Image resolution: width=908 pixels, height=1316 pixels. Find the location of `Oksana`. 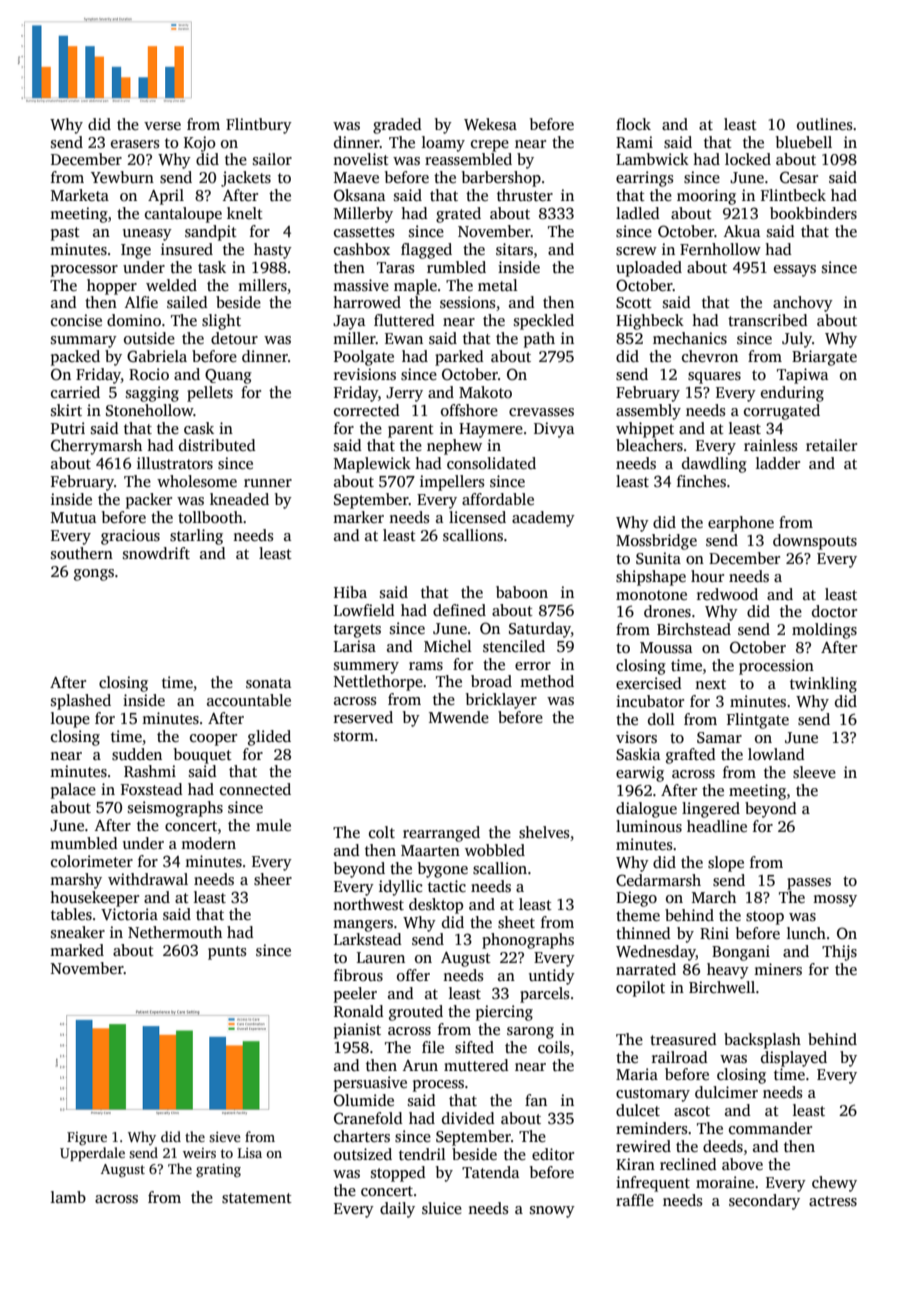

Oksana is located at coordinates (359, 195).
